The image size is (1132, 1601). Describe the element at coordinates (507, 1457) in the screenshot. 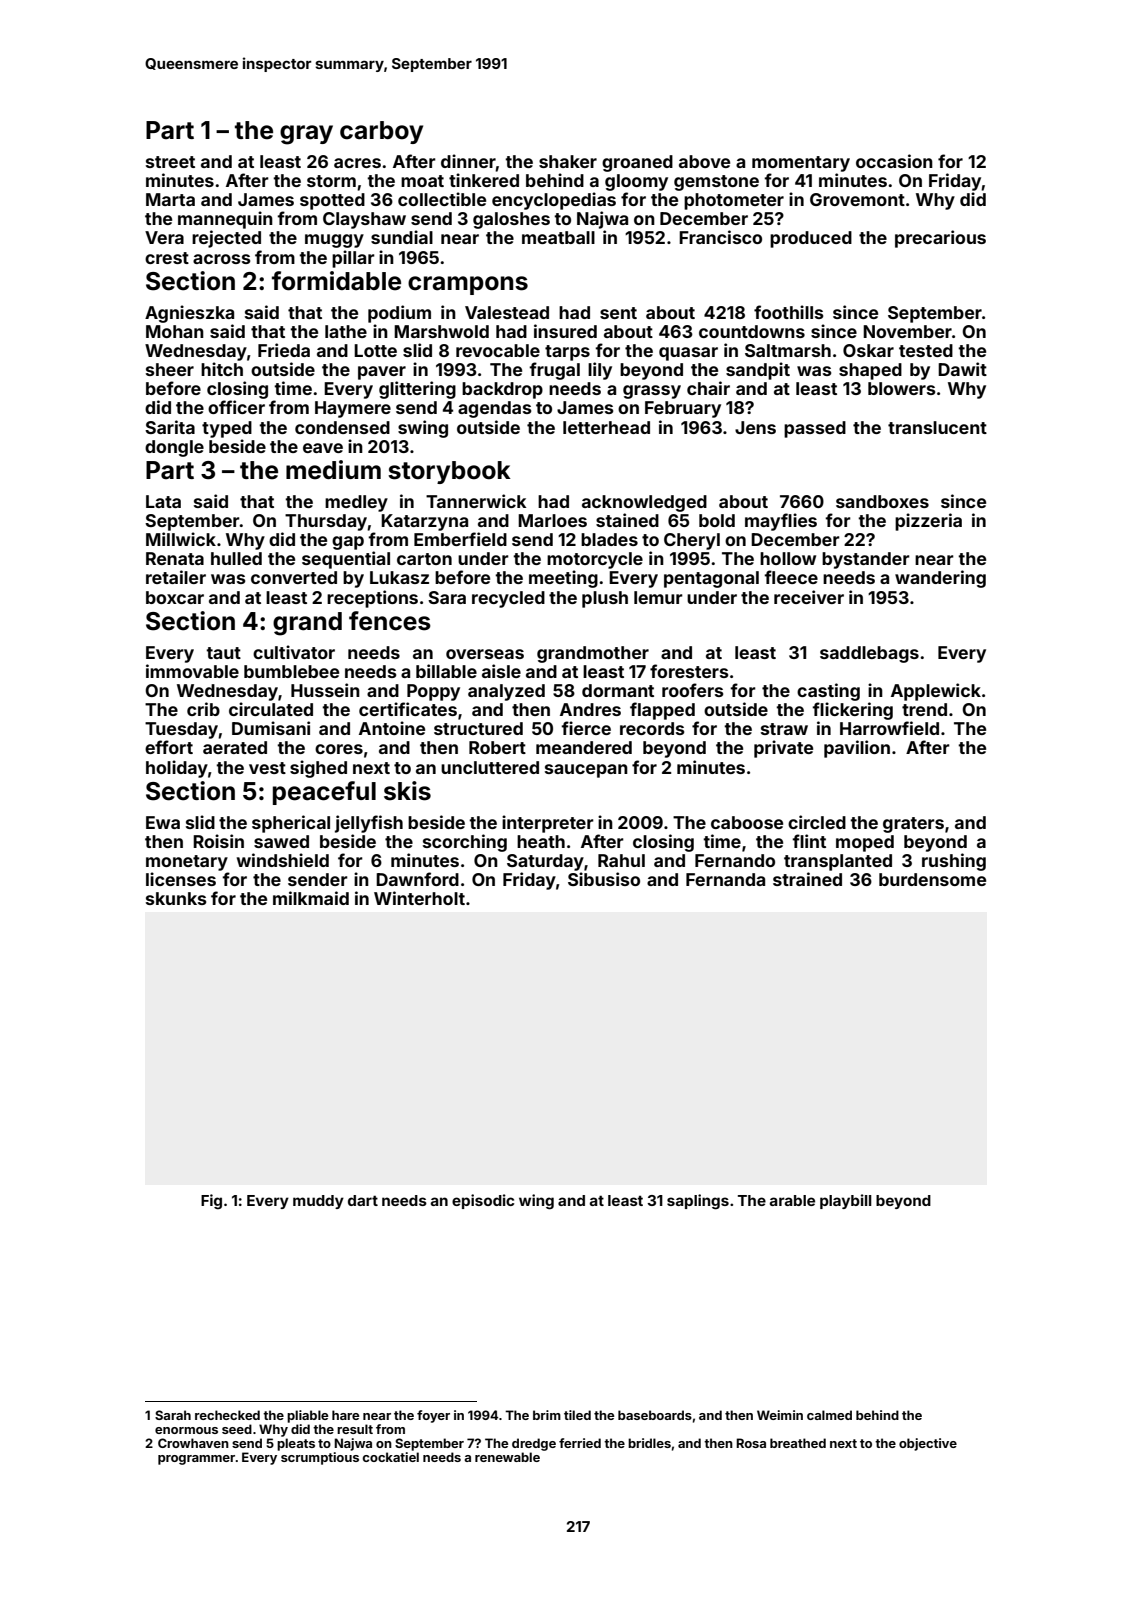

I see `renewable` at that location.
